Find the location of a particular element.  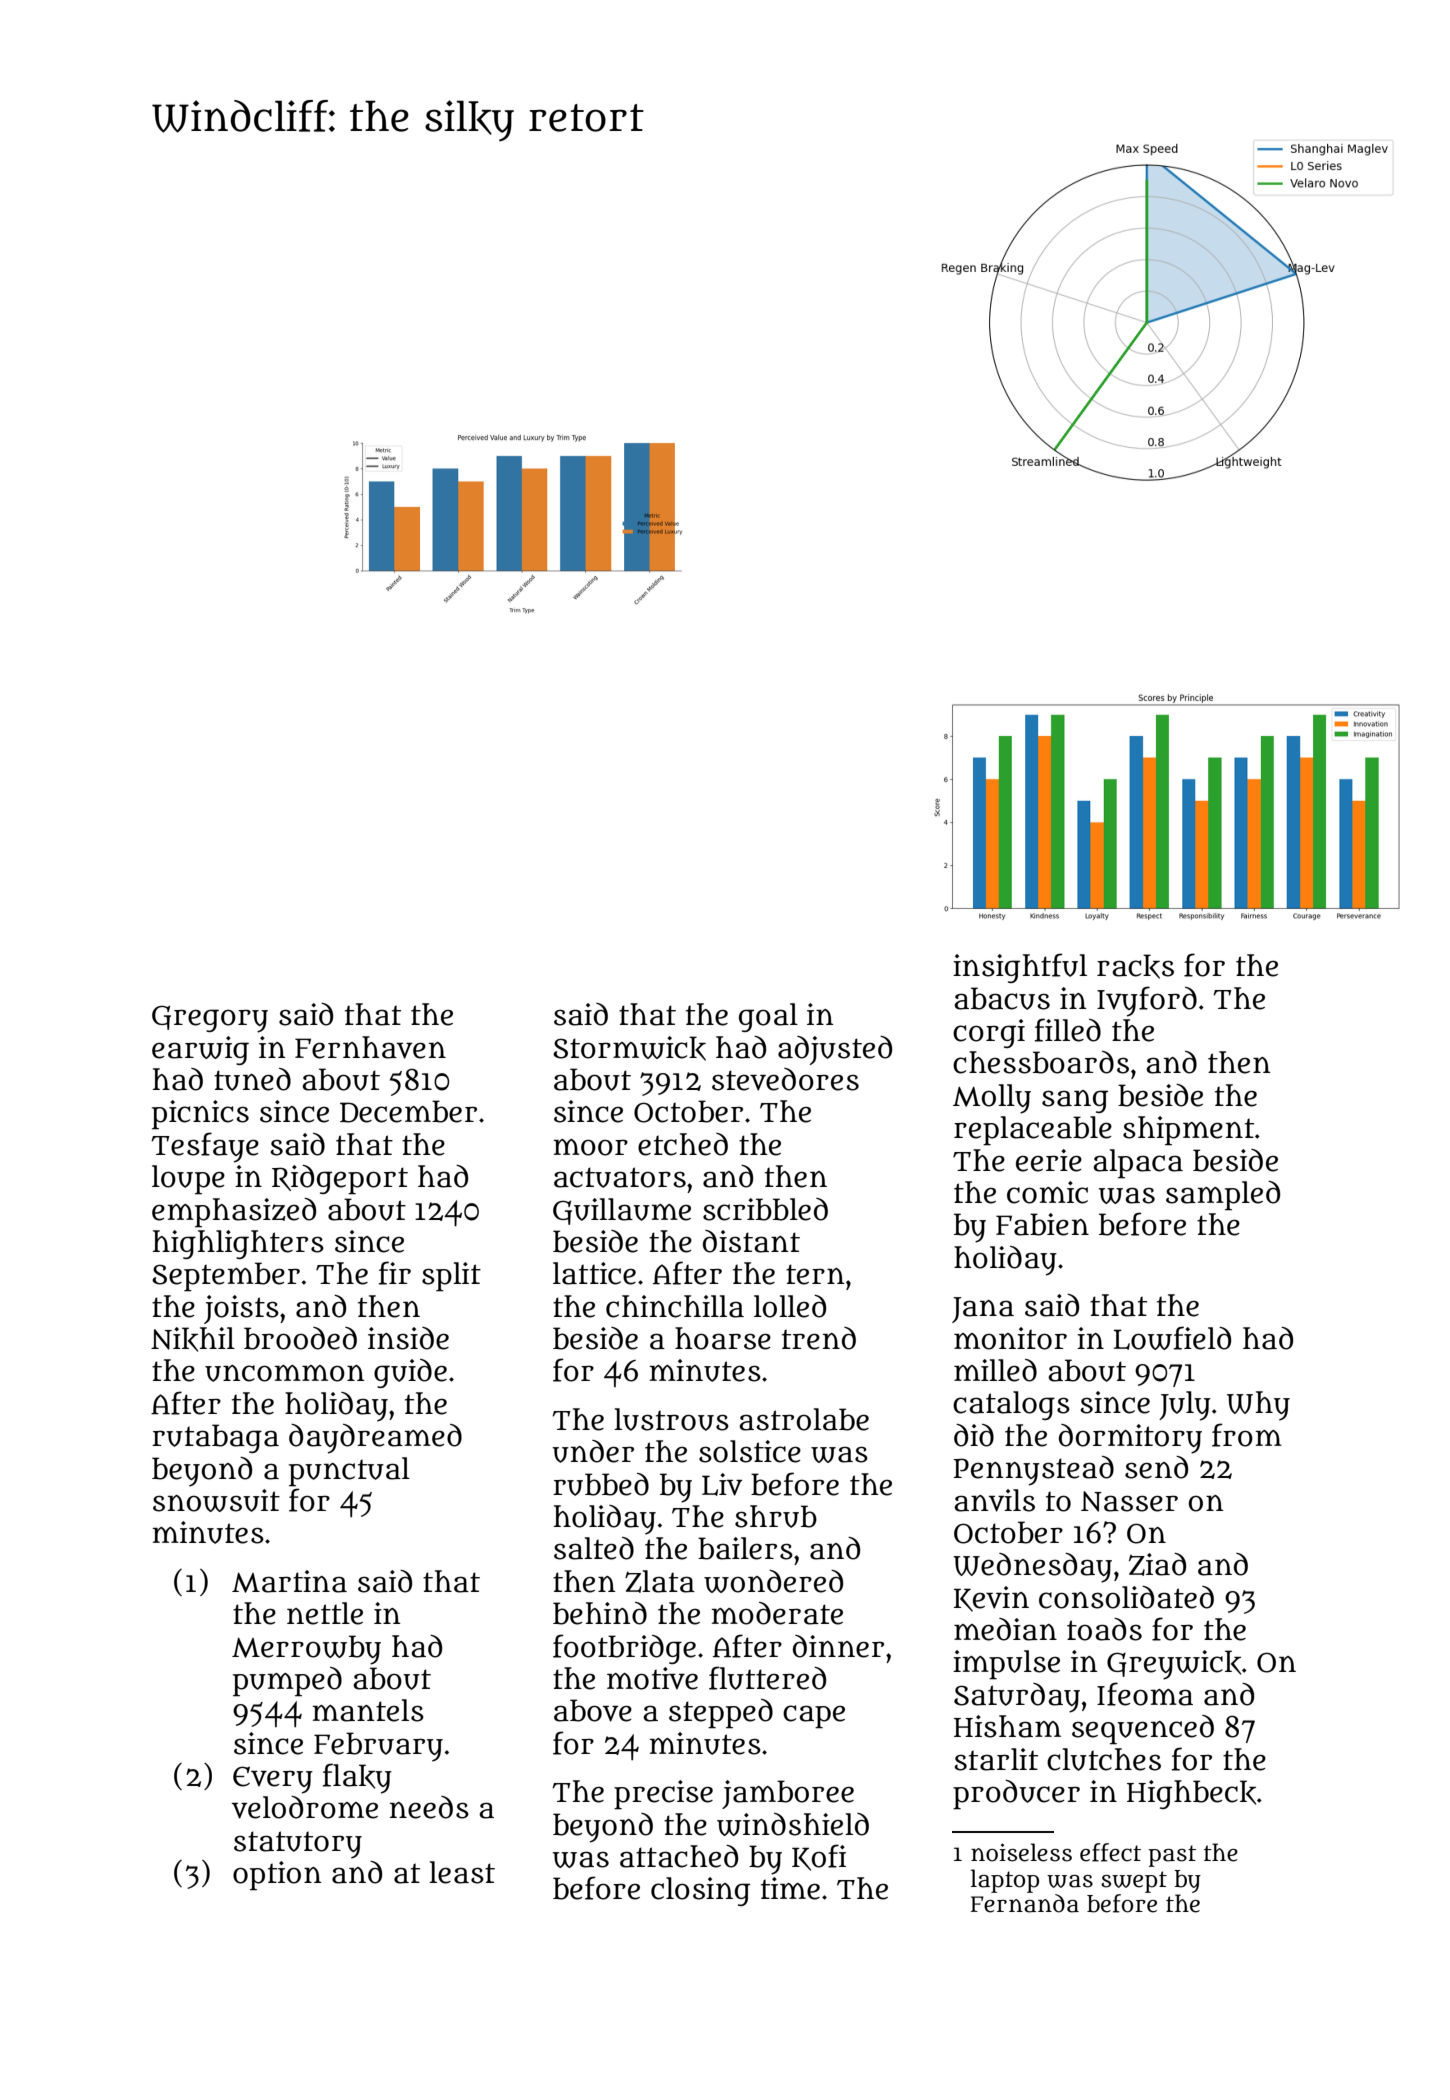

brooded is located at coordinates (300, 1338).
